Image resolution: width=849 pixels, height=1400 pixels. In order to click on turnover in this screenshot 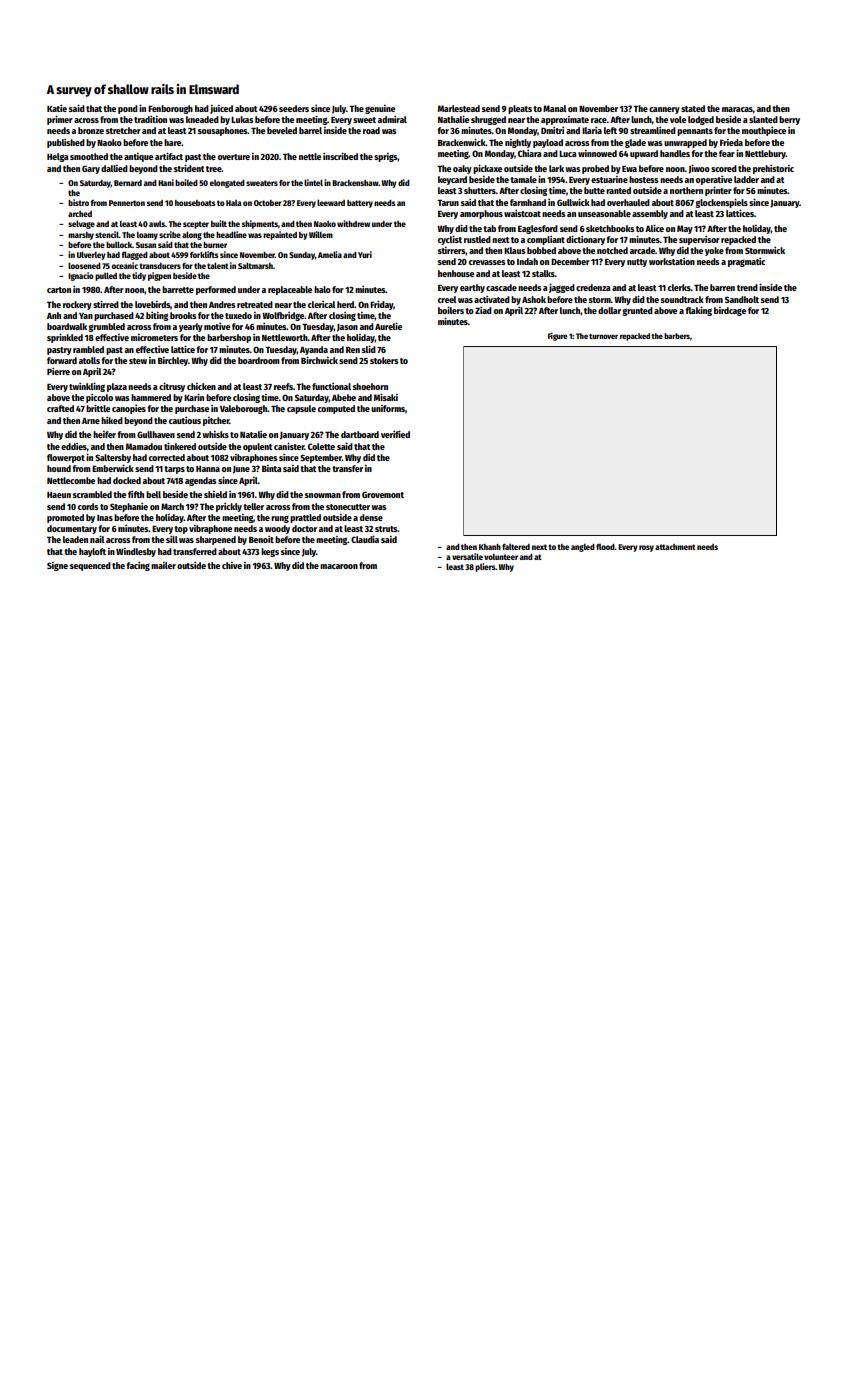, I will do `click(603, 336)`.
